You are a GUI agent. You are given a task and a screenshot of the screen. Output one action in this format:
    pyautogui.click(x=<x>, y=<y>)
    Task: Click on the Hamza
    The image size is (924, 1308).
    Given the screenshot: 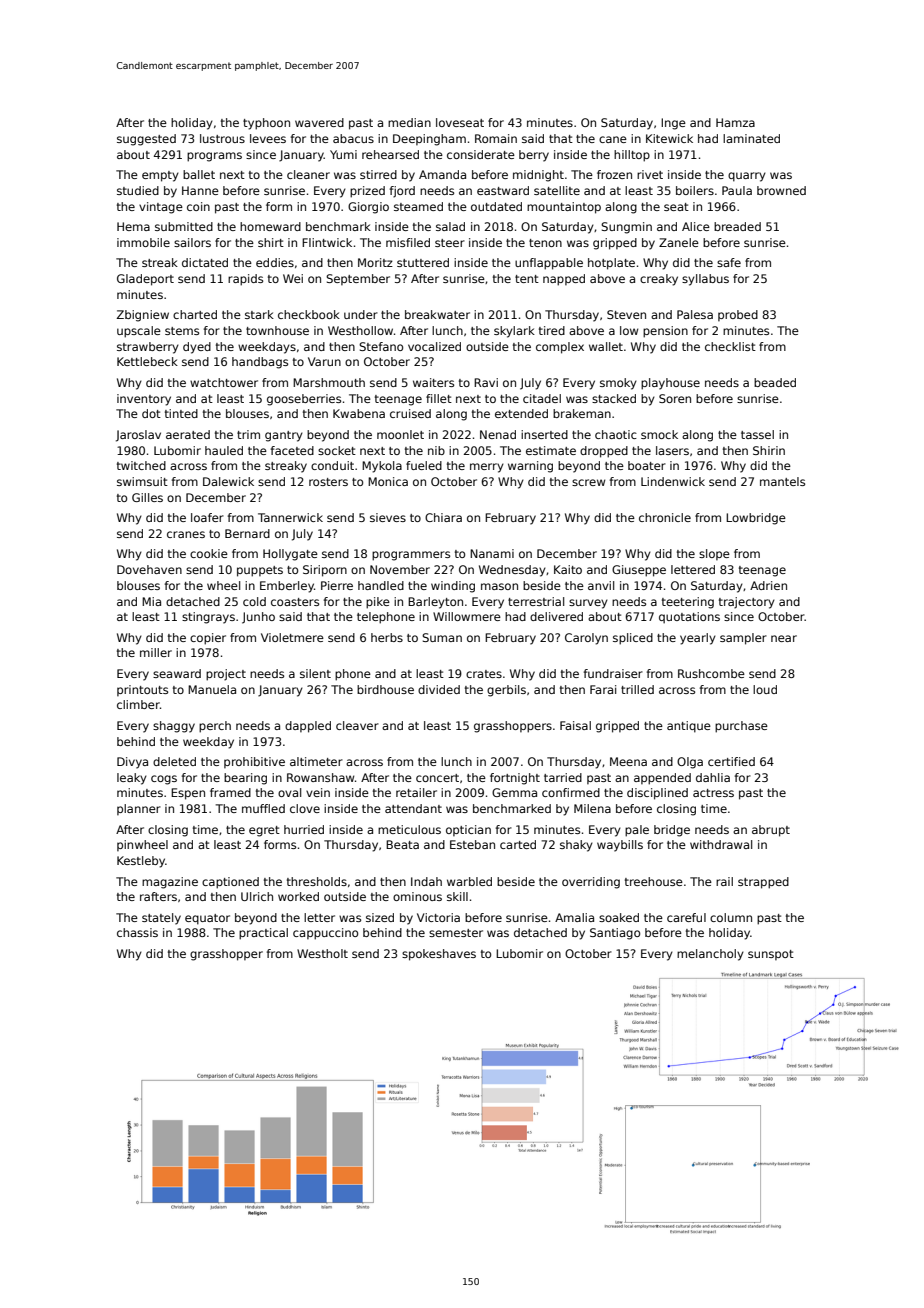 What is the action you would take?
    pyautogui.click(x=735, y=122)
